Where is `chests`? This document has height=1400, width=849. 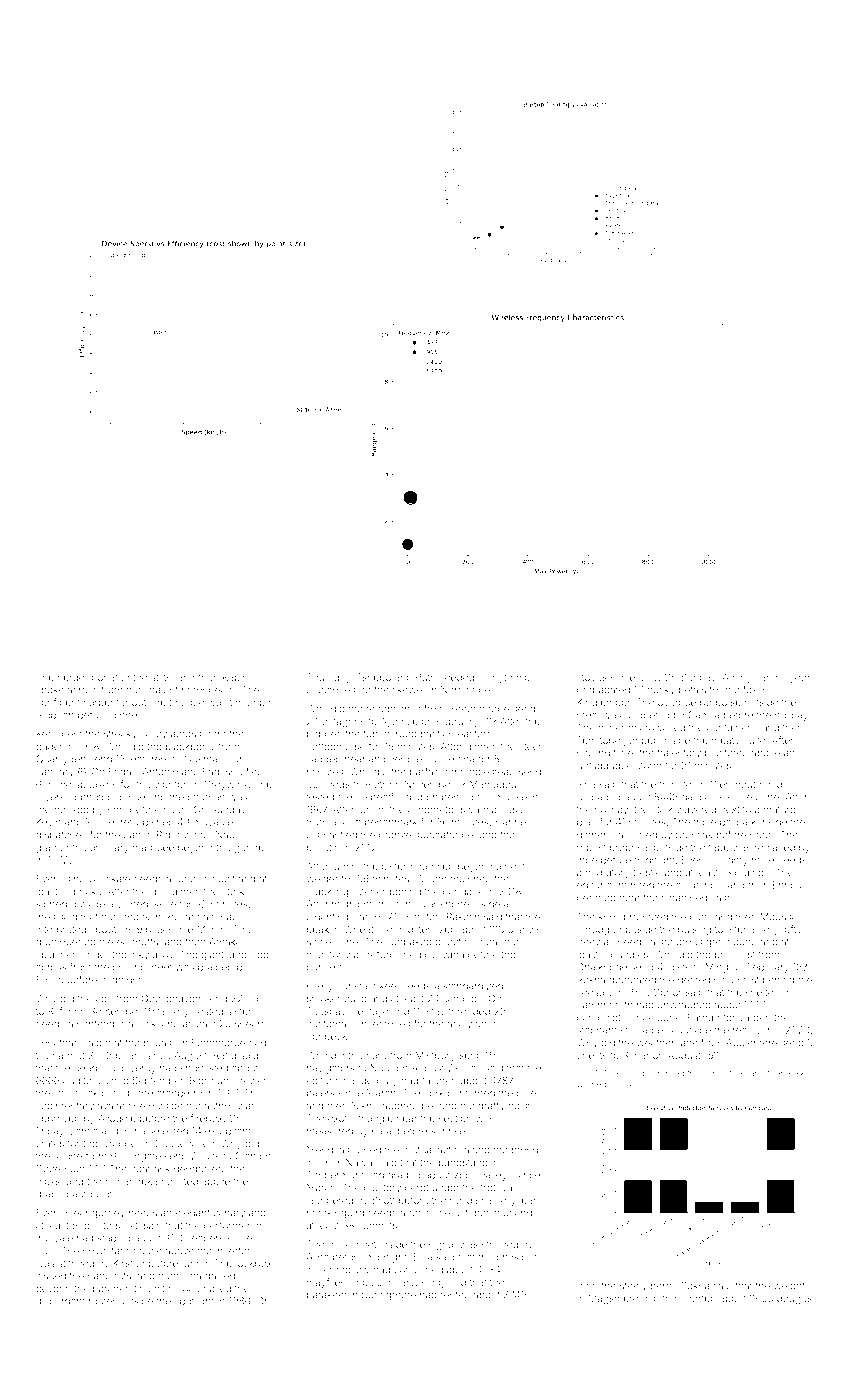 chests is located at coordinates (592, 1055).
